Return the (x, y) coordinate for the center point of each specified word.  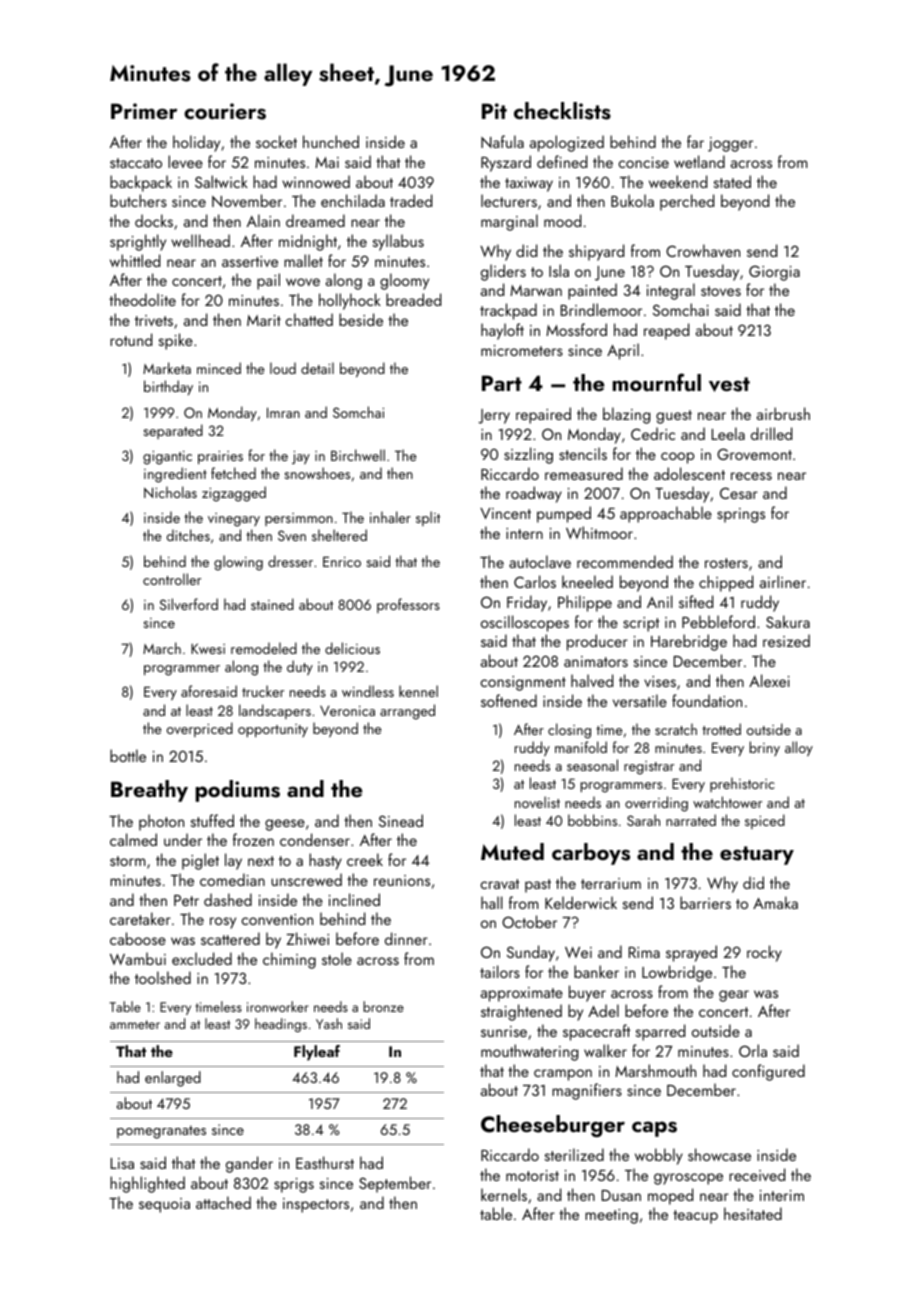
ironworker (278, 1006)
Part (502, 383)
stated (732, 181)
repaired (543, 415)
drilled (771, 433)
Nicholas (170, 492)
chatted (309, 319)
